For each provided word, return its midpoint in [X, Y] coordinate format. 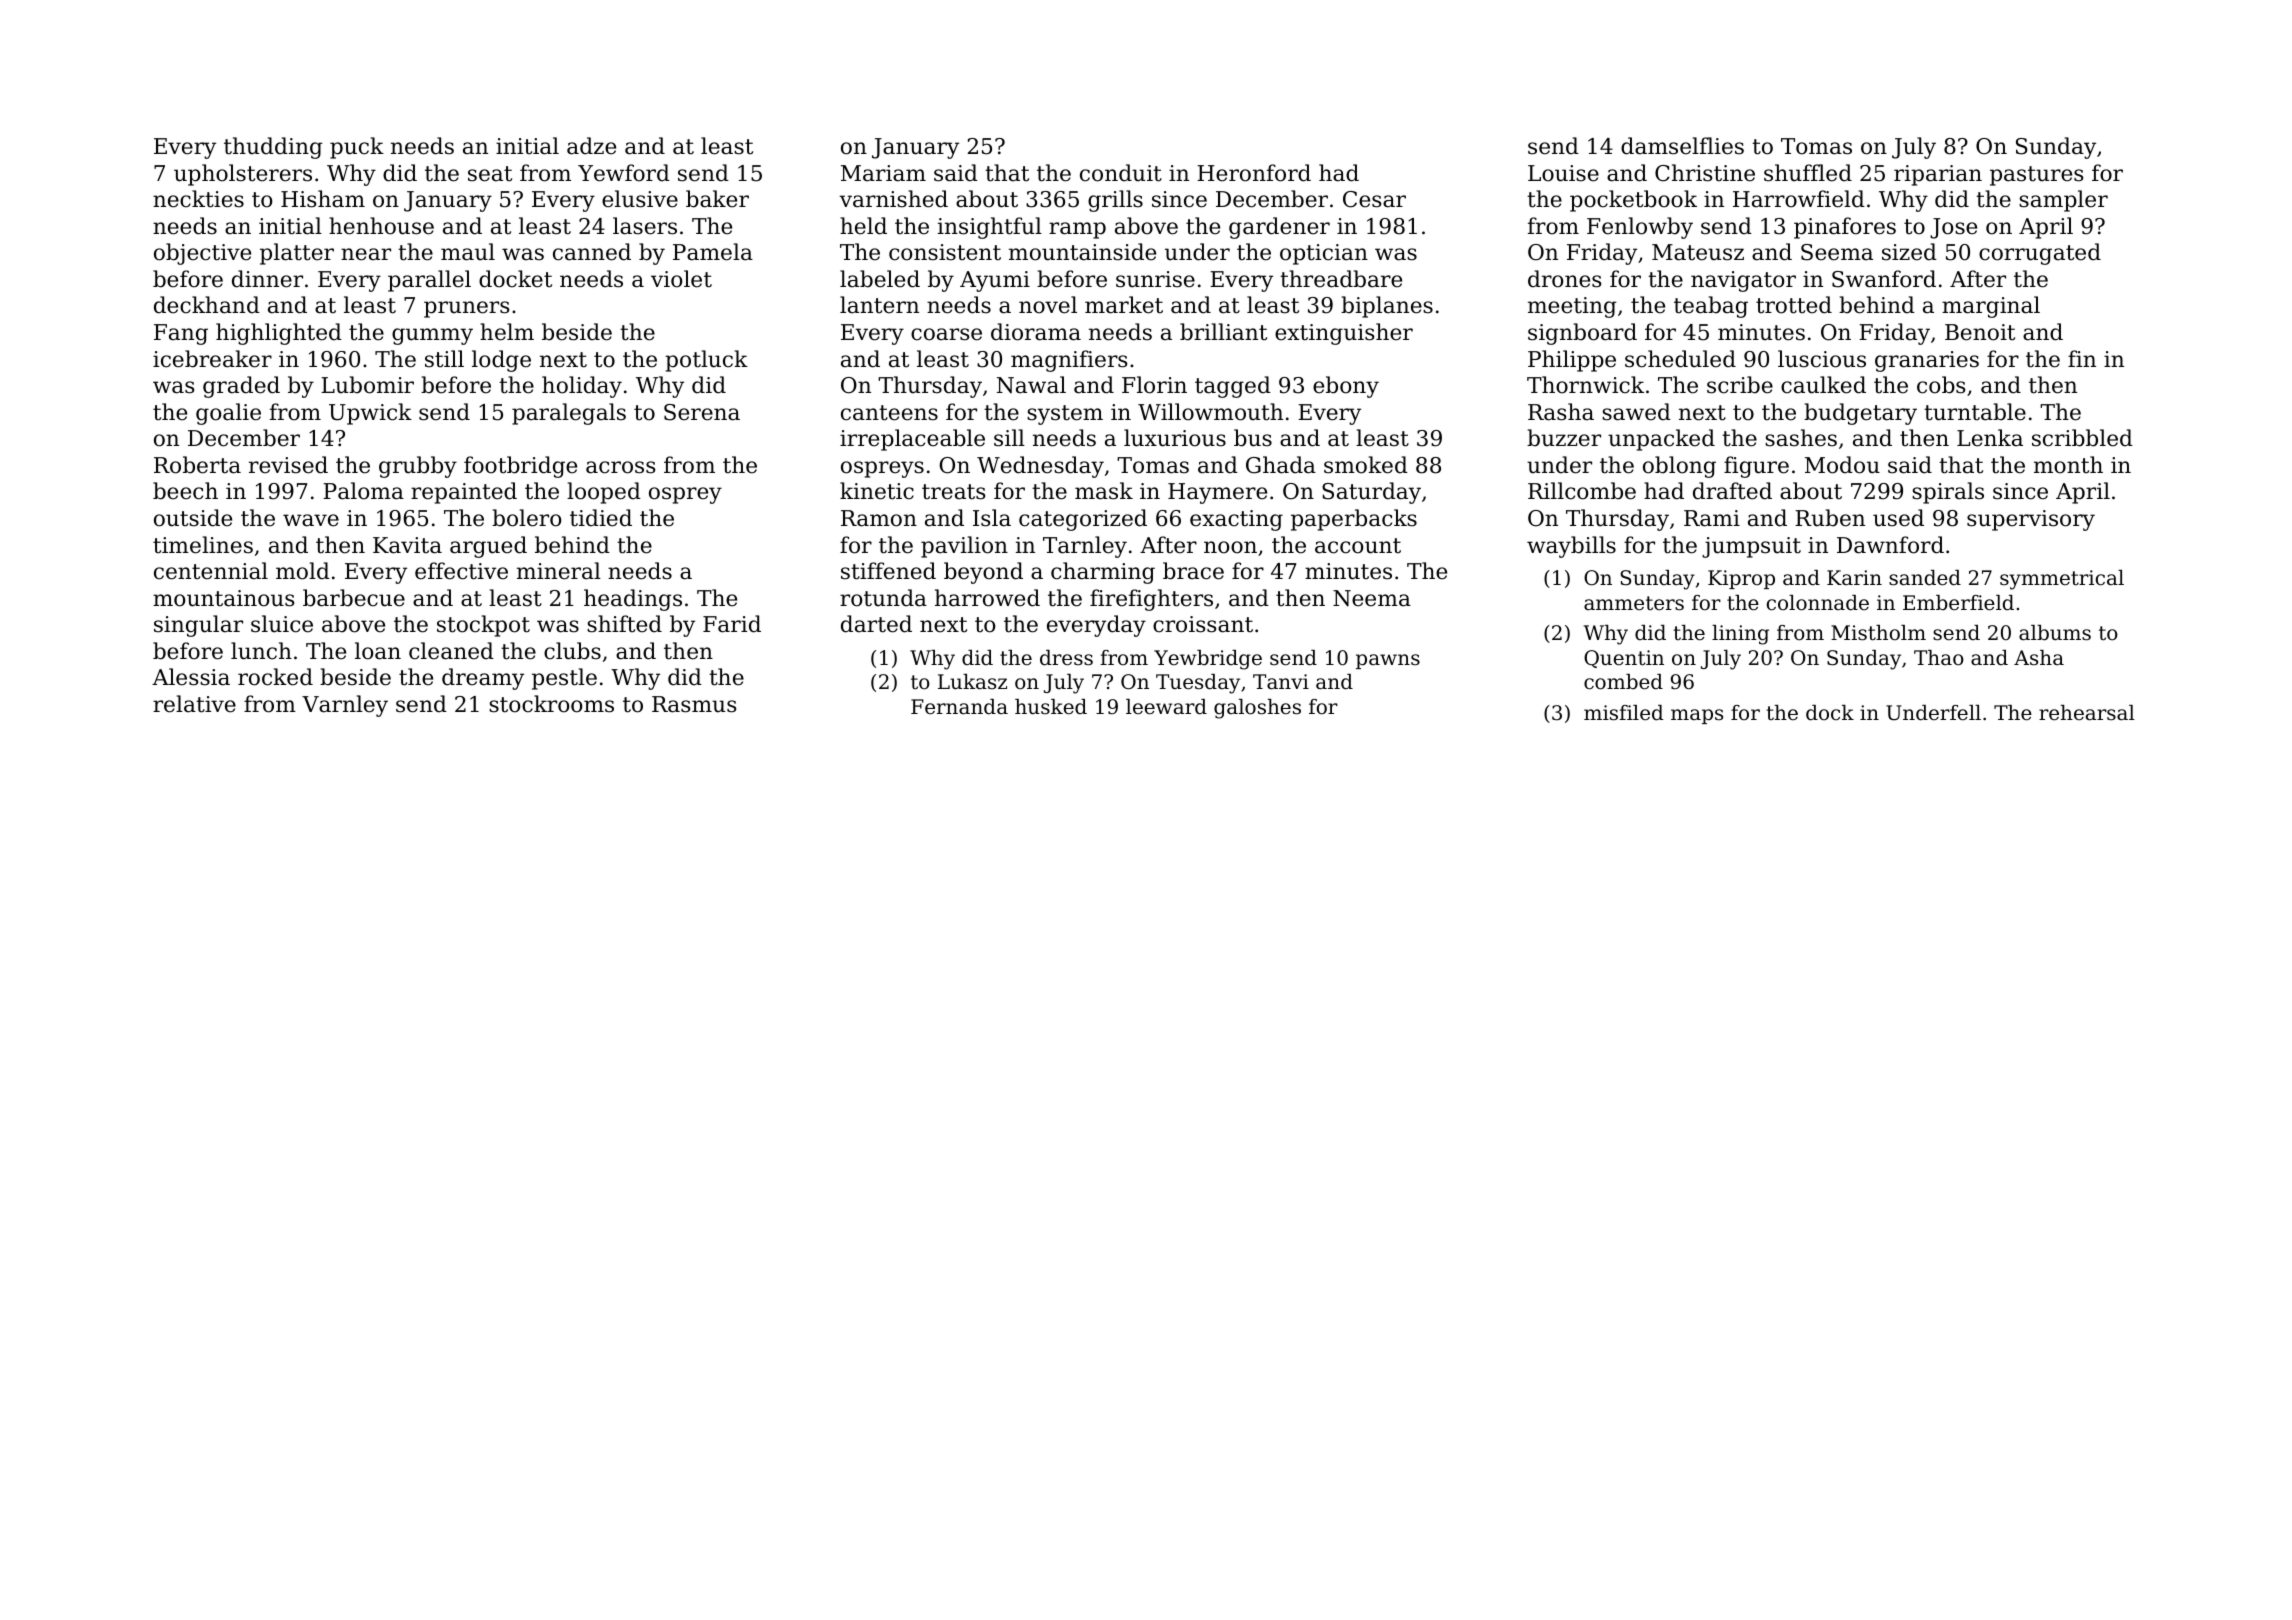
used [1898, 518]
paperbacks [1354, 520]
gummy [432, 336]
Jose [1953, 228]
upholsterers [243, 175]
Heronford [1254, 173]
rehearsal [2087, 713]
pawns [1388, 661]
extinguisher [1344, 334]
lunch [261, 651]
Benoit [1980, 332]
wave [311, 520]
